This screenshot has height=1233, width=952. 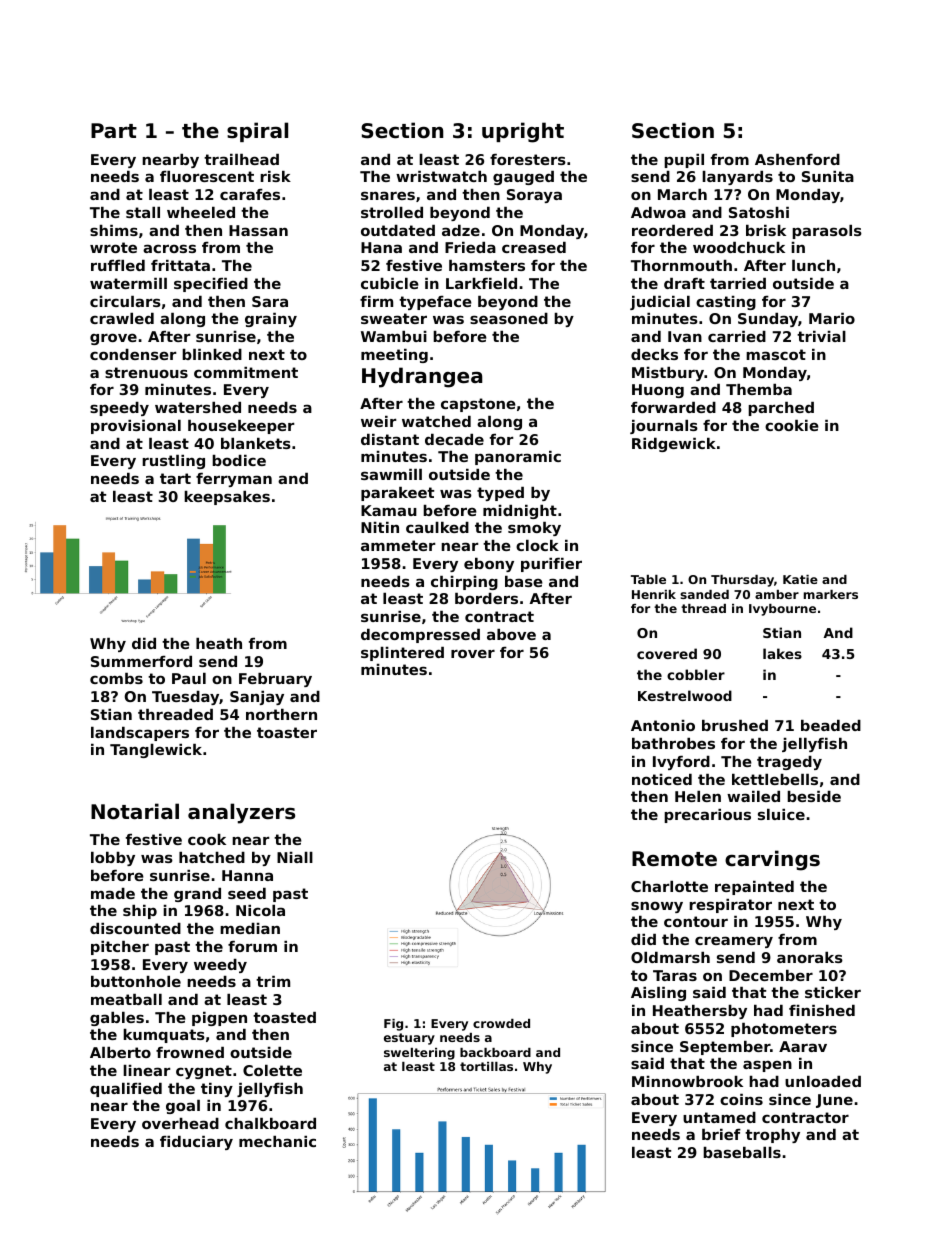 What do you see at coordinates (126, 999) in the screenshot?
I see `meatball` at bounding box center [126, 999].
